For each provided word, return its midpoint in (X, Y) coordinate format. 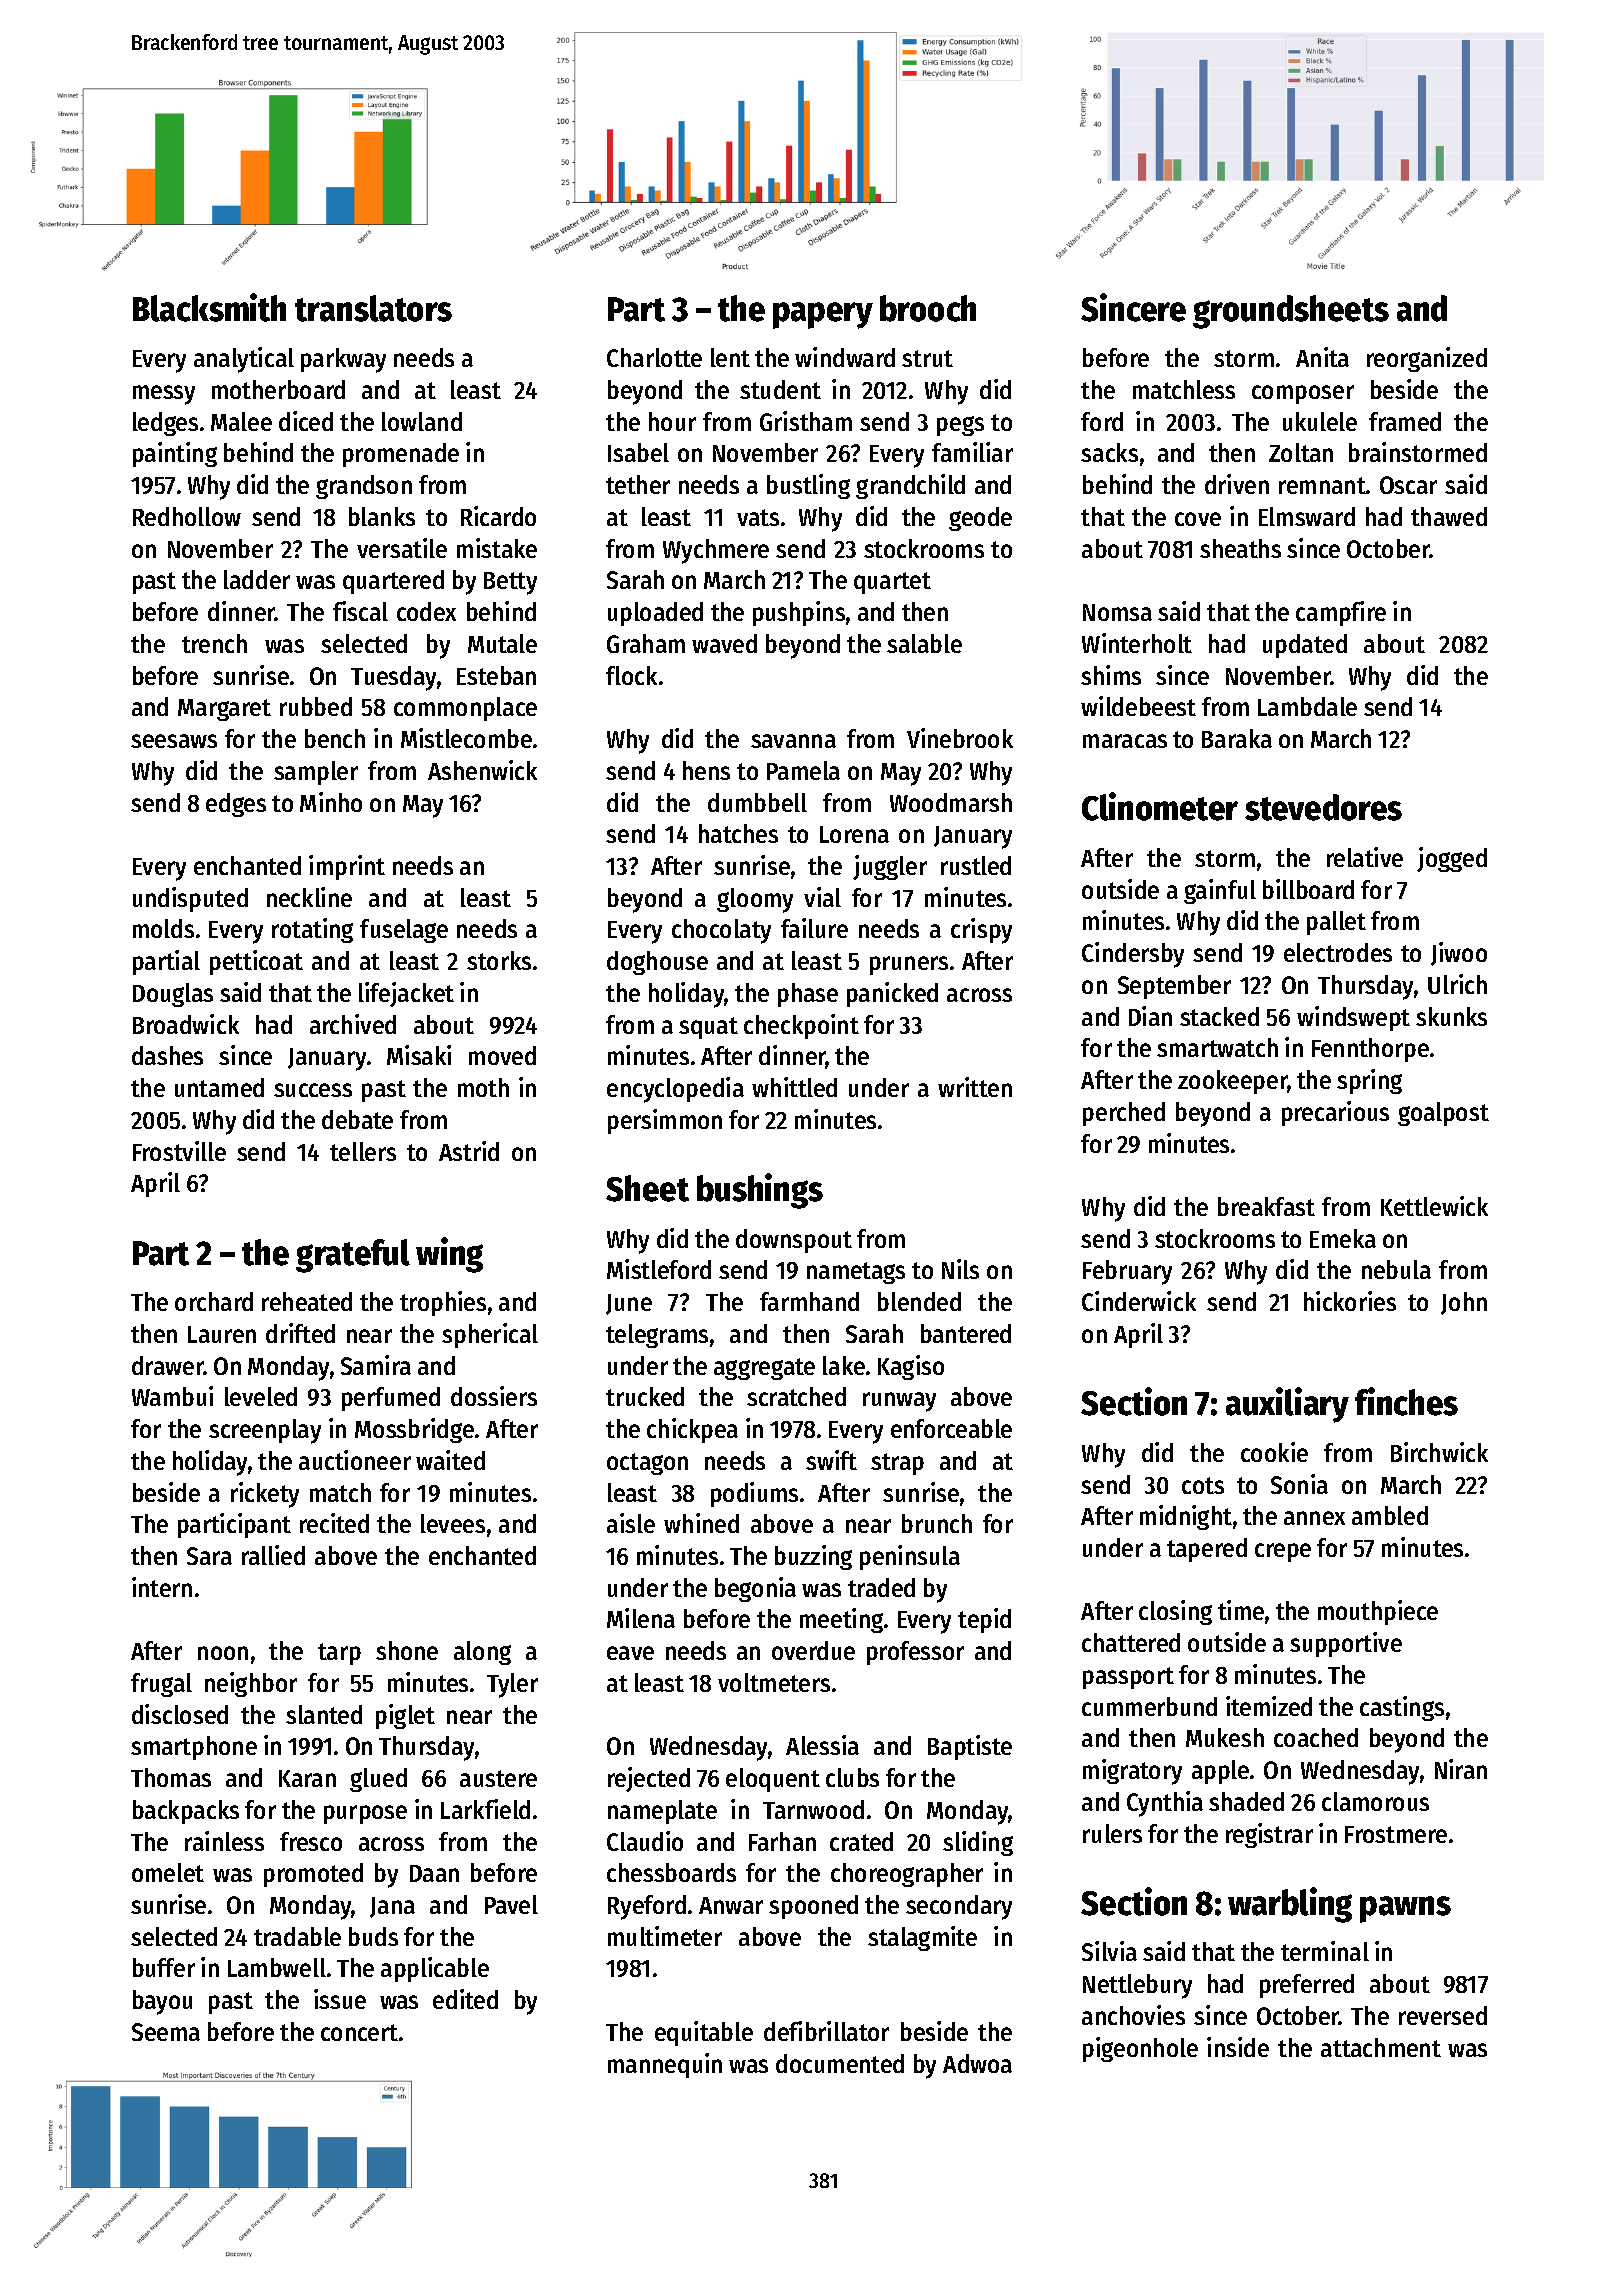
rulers (1112, 1833)
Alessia (822, 1745)
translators (373, 308)
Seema (166, 2032)
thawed (1449, 516)
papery (823, 315)
